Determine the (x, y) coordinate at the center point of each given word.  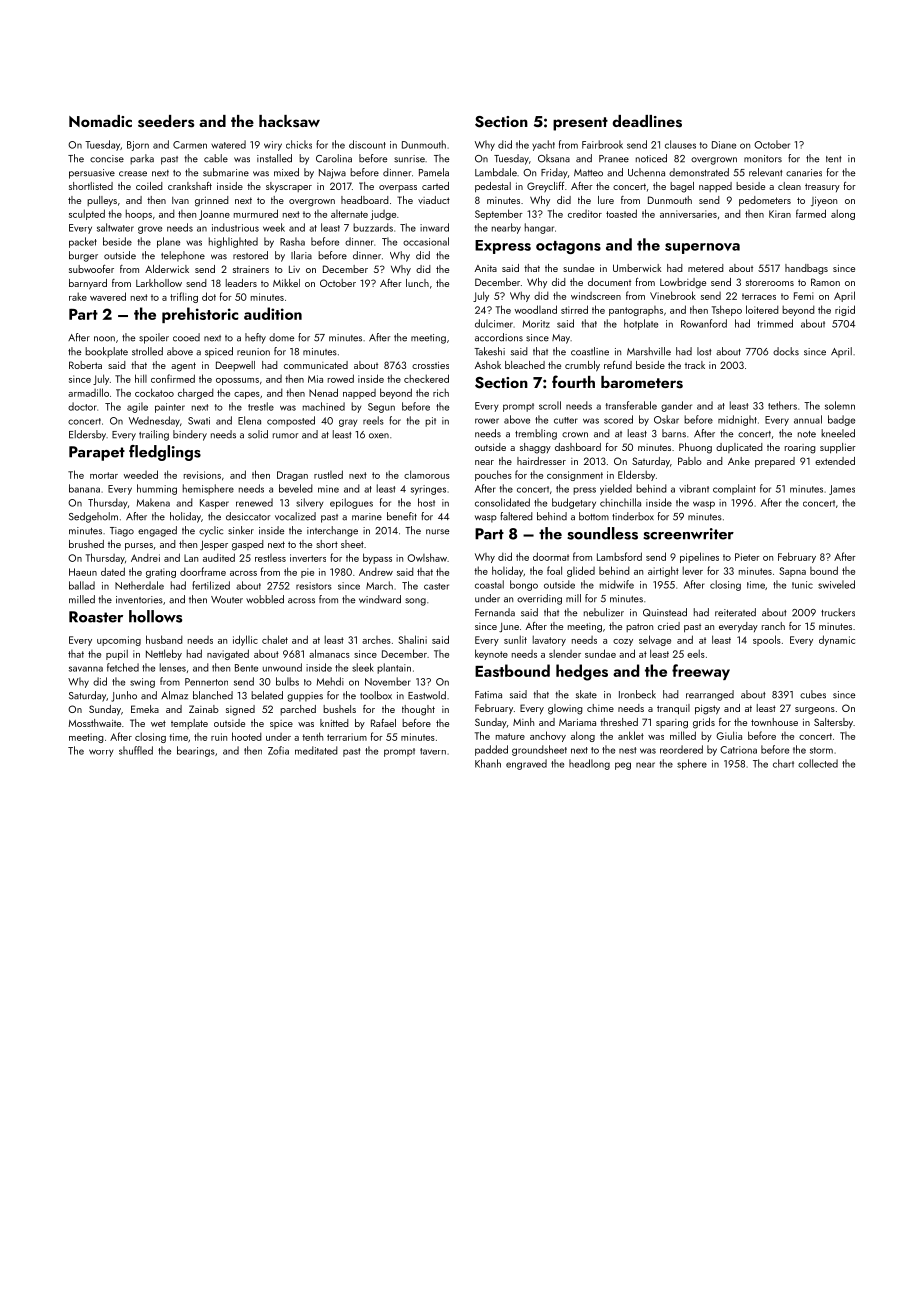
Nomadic (100, 121)
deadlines (647, 121)
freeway (701, 672)
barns (674, 433)
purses (139, 547)
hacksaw (289, 121)
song (415, 602)
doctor (82, 406)
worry (101, 753)
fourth (573, 381)
